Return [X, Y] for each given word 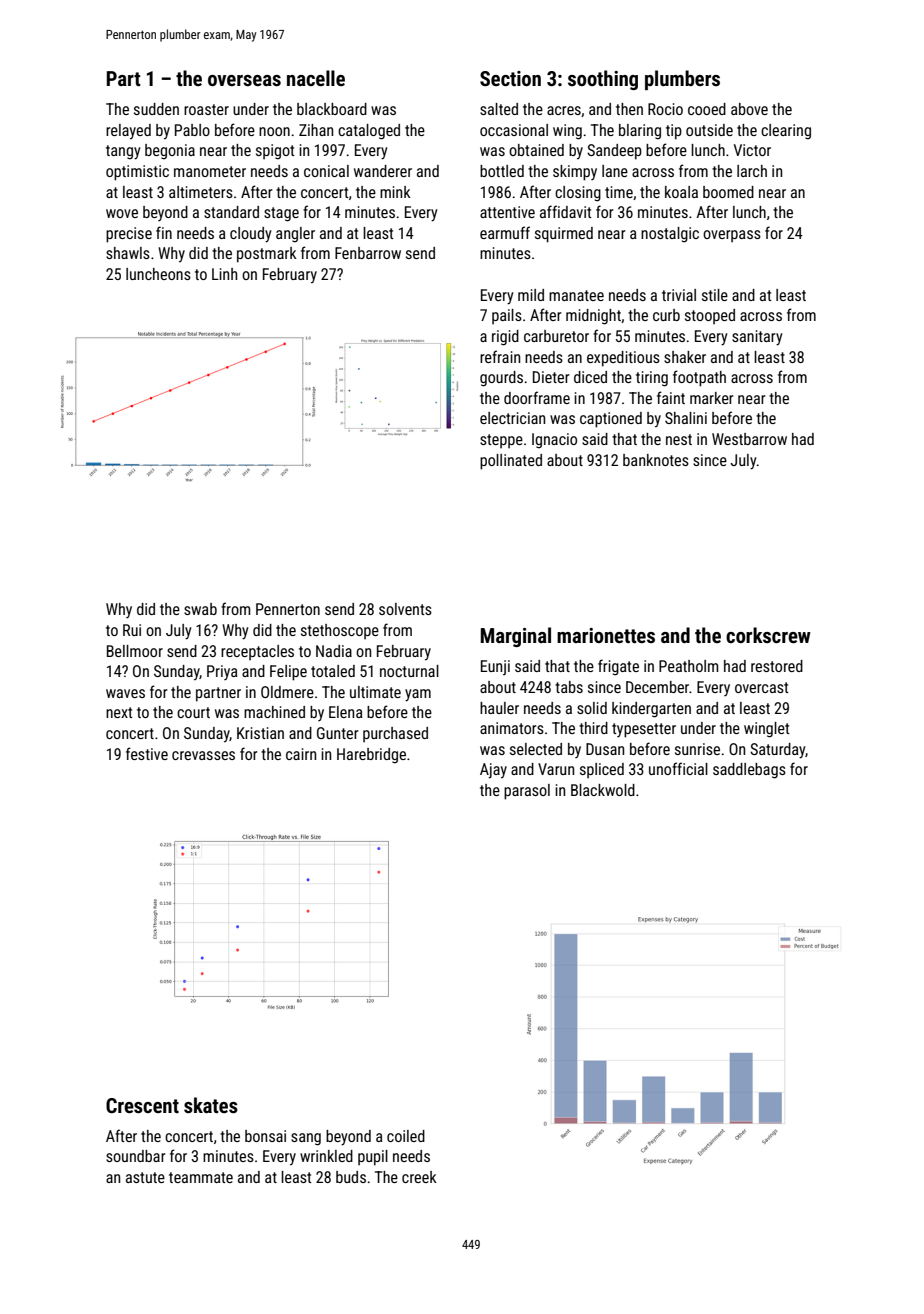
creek [419, 1177]
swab [200, 609]
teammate [201, 1177]
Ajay [493, 771]
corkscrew [768, 635]
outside [709, 130]
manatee [576, 295]
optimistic [137, 173]
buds [351, 1177]
